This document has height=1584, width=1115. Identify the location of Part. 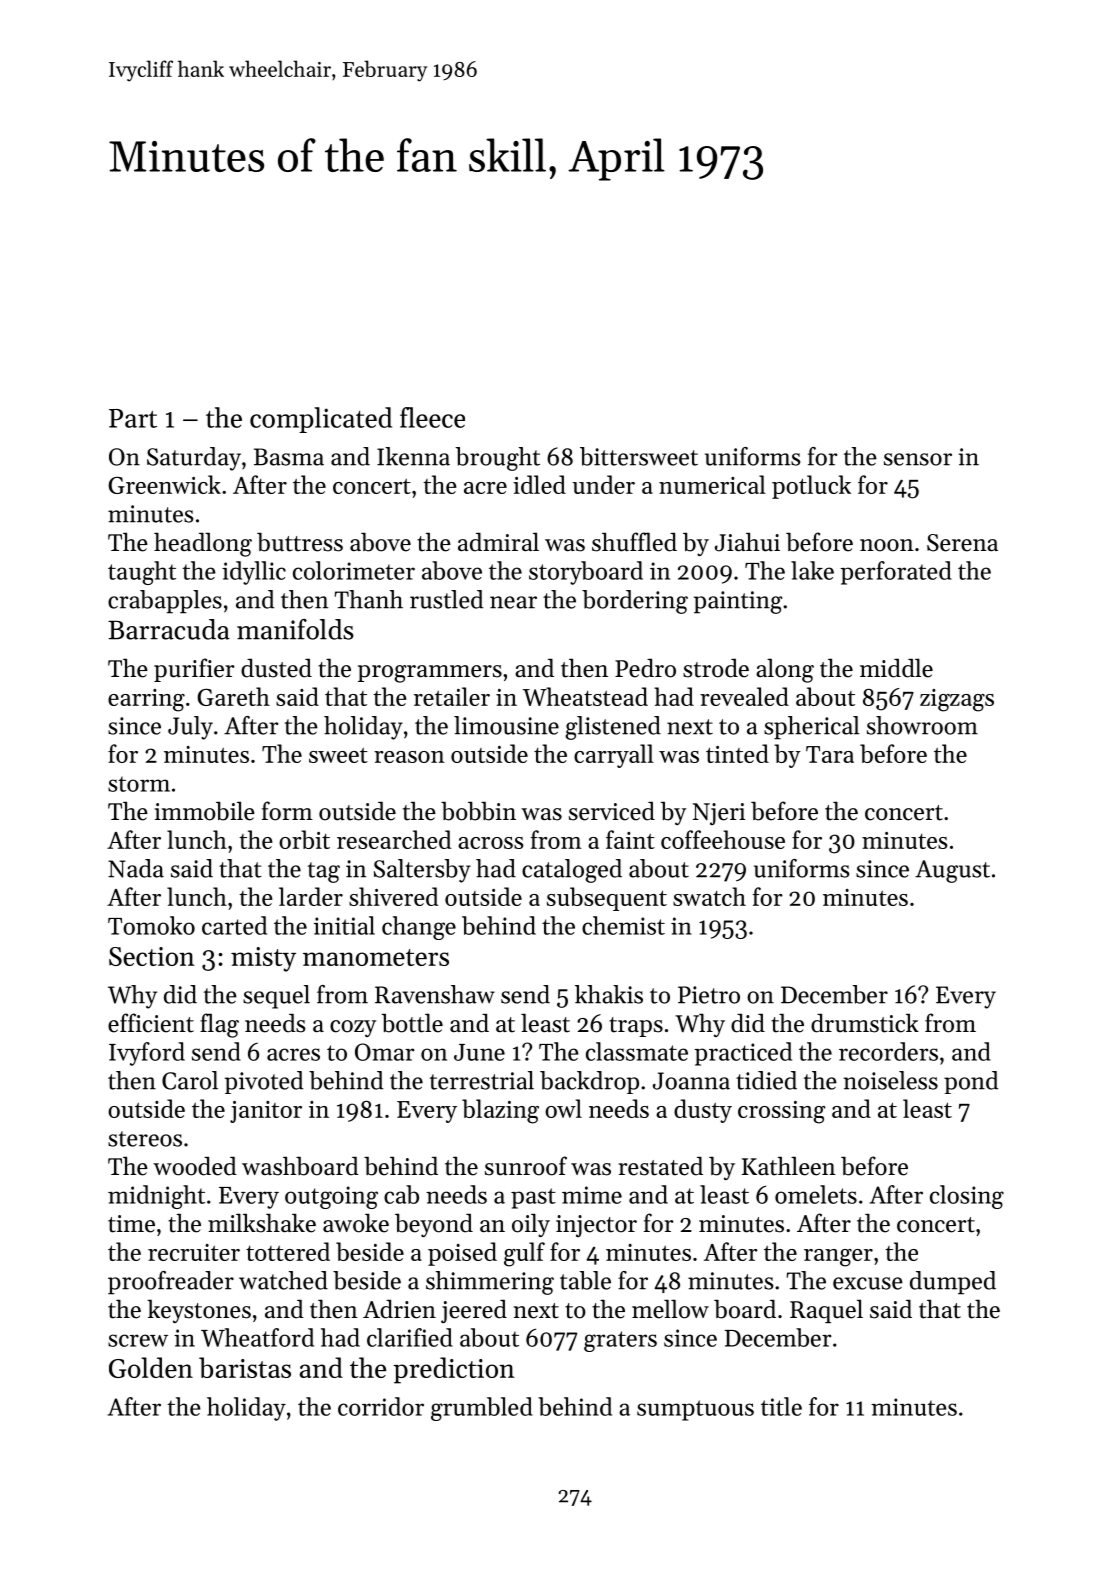
(133, 418).
